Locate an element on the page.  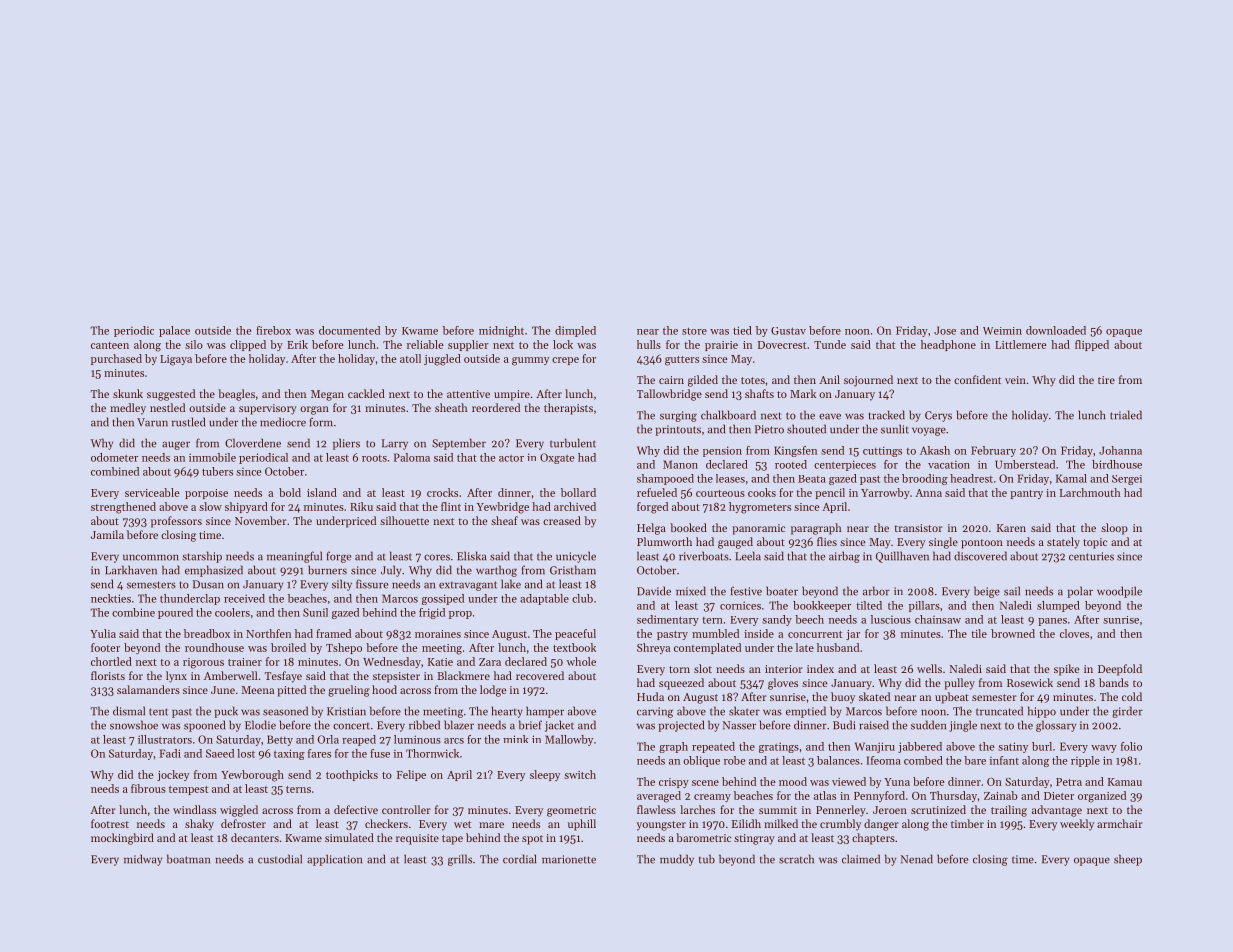
Pietro is located at coordinates (769, 429).
